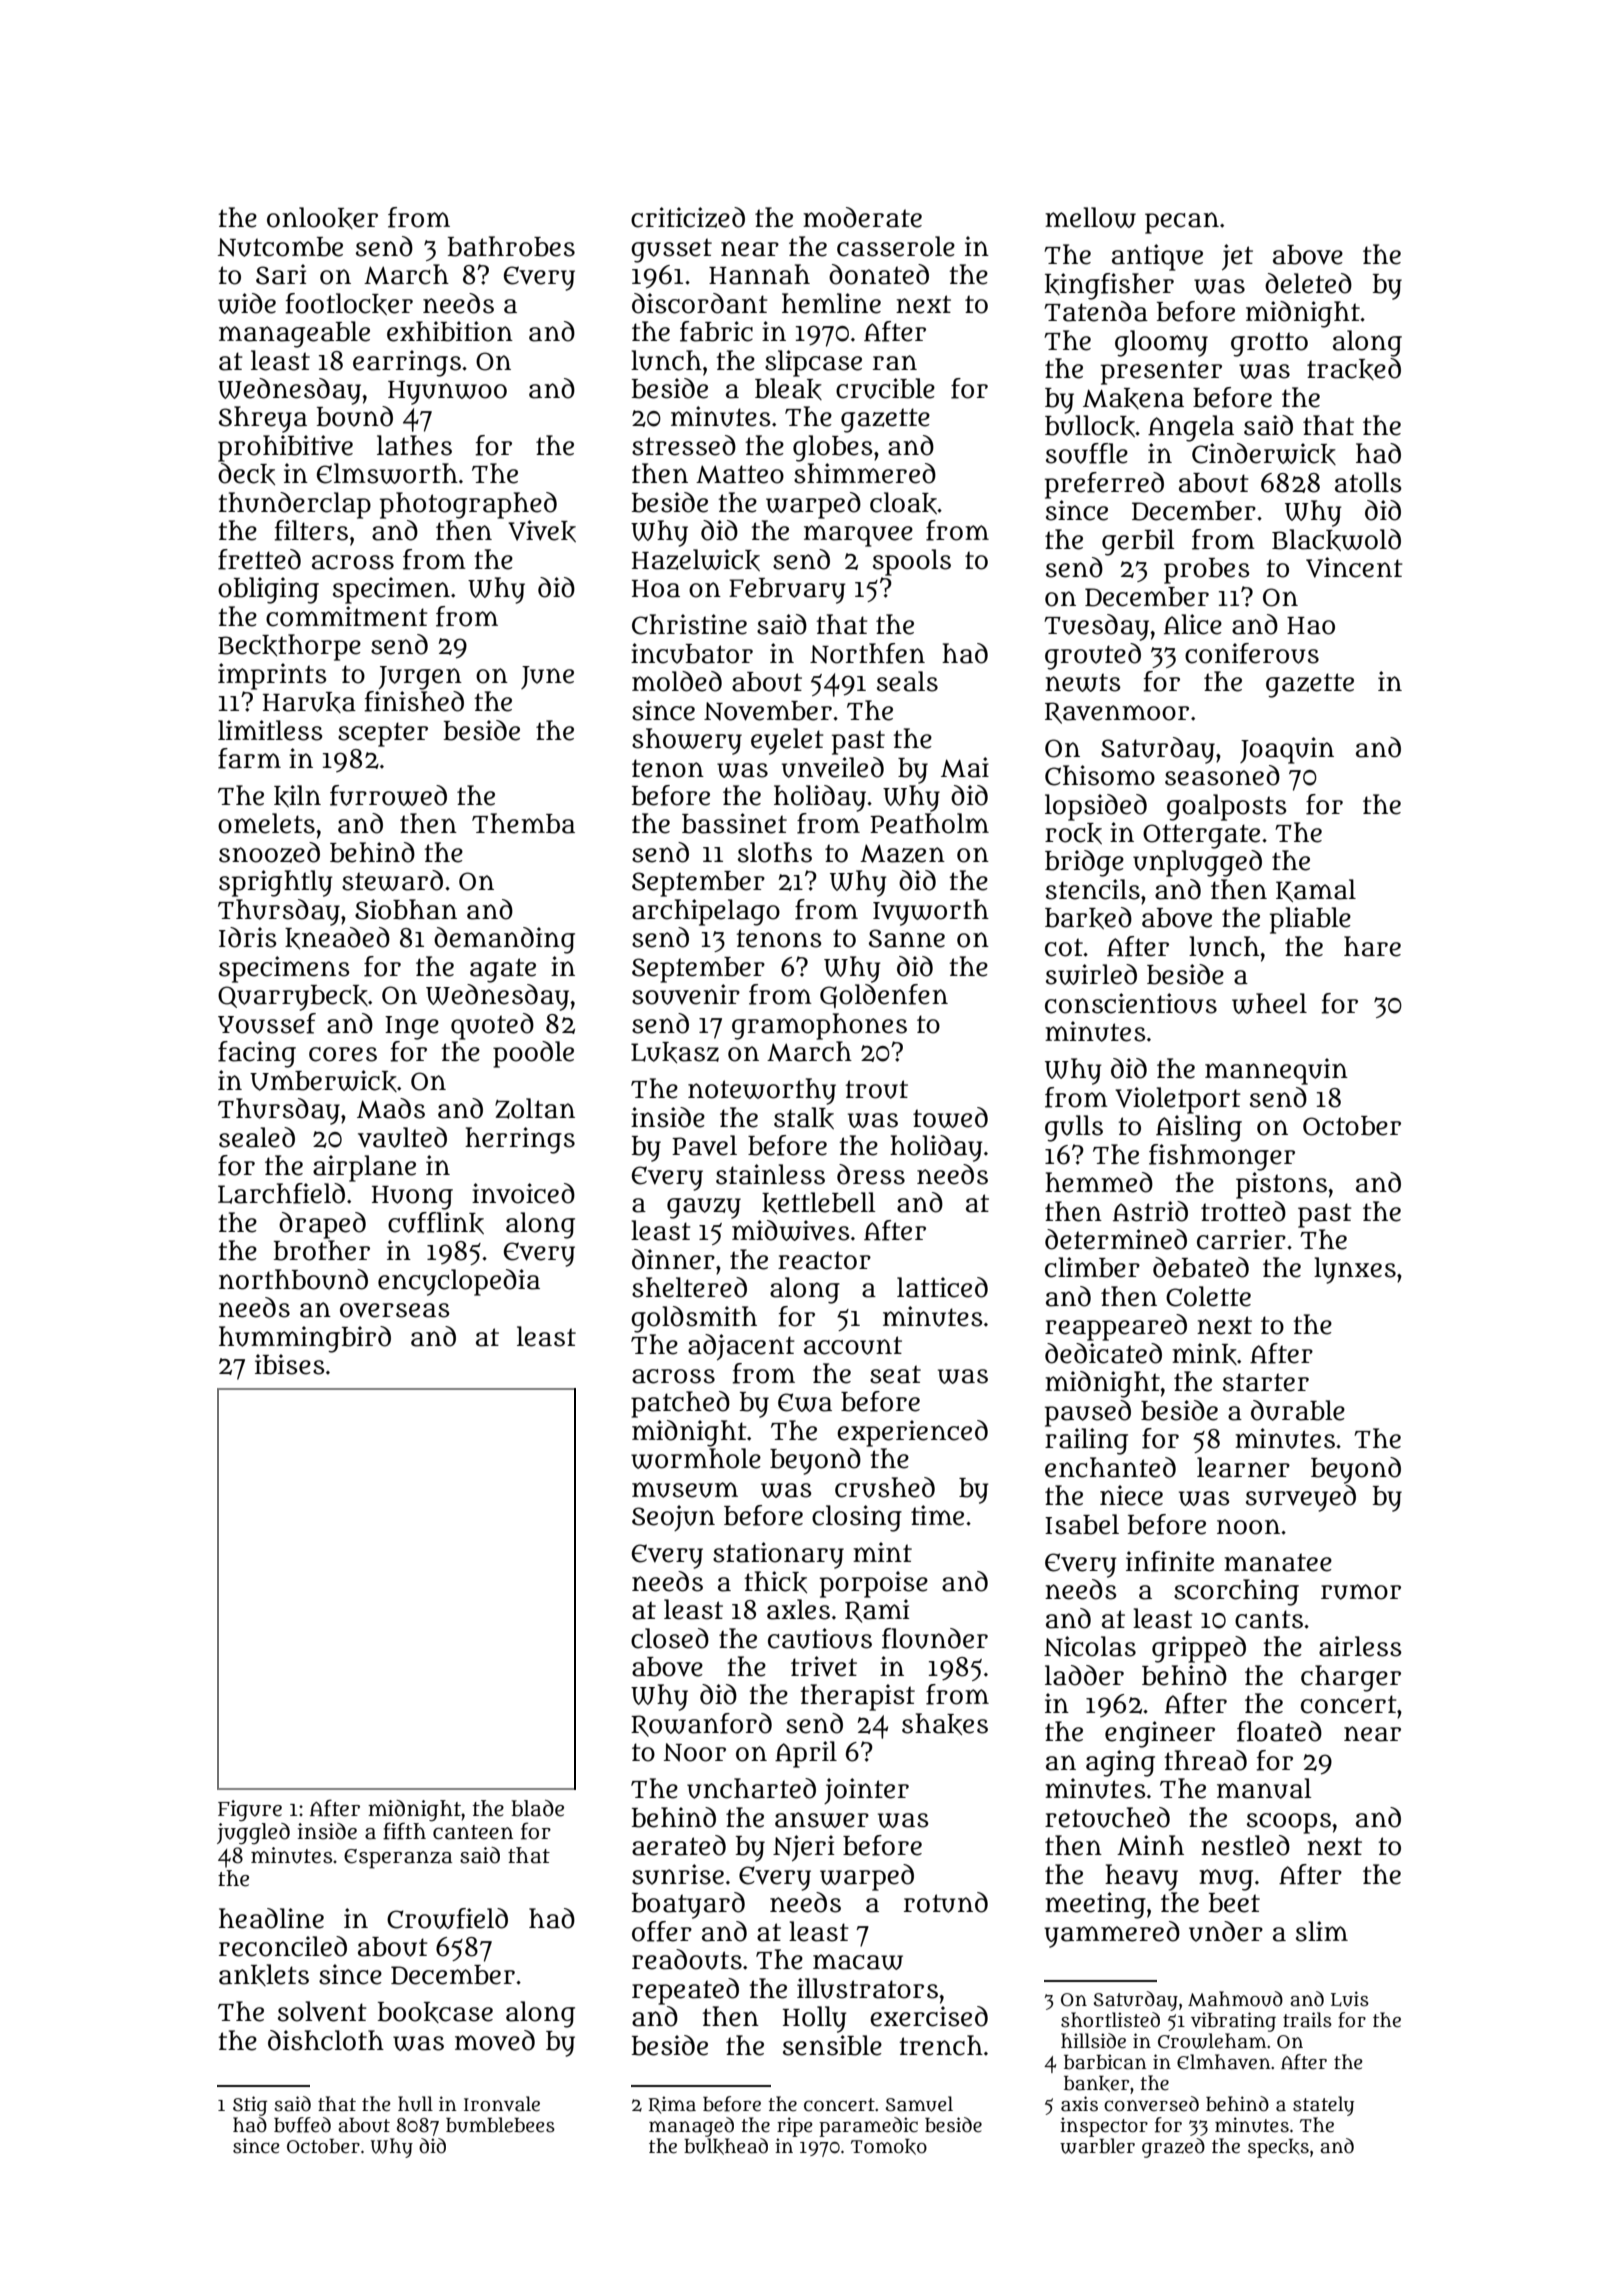 The width and height of the screenshot is (1620, 2292). What do you see at coordinates (1227, 807) in the screenshot?
I see `goalposts` at bounding box center [1227, 807].
